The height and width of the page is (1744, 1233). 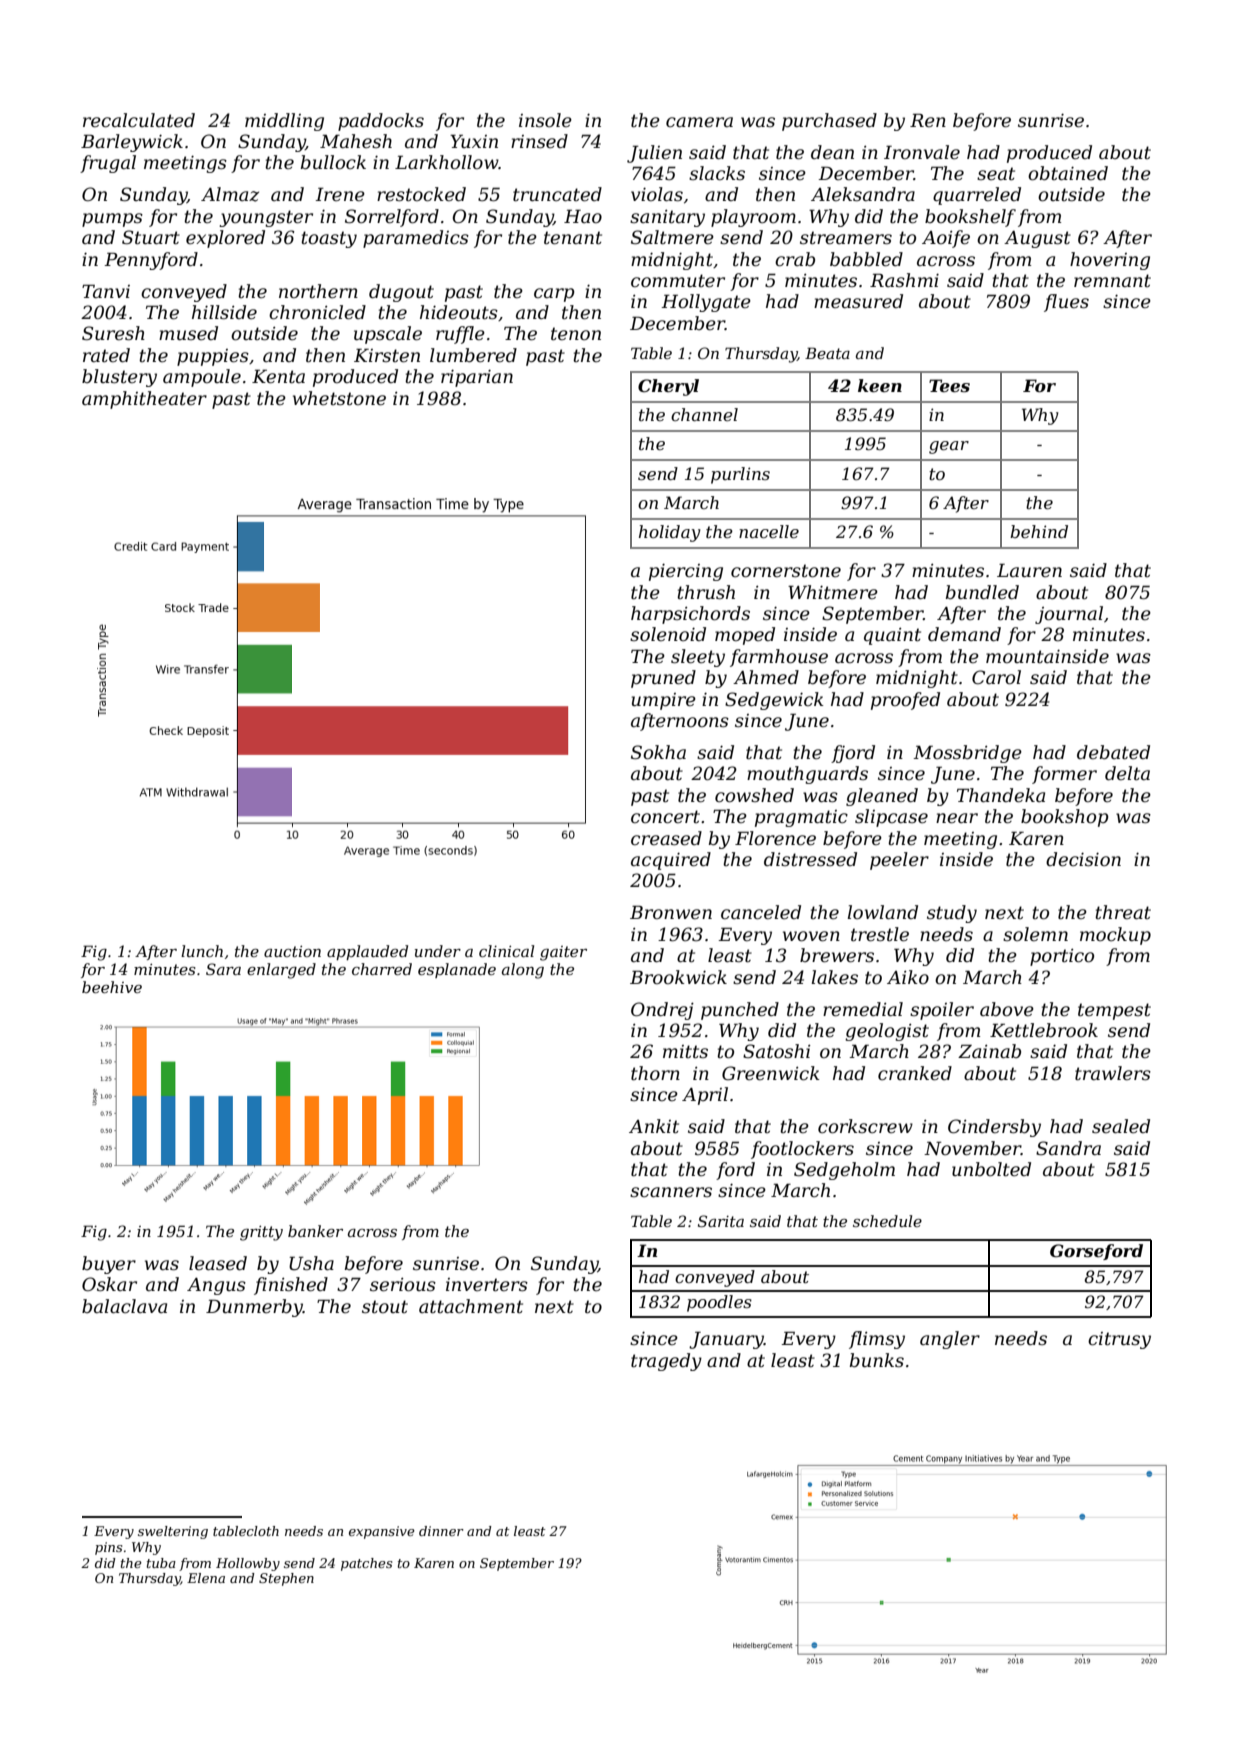 I want to click on obtained, so click(x=1068, y=173).
